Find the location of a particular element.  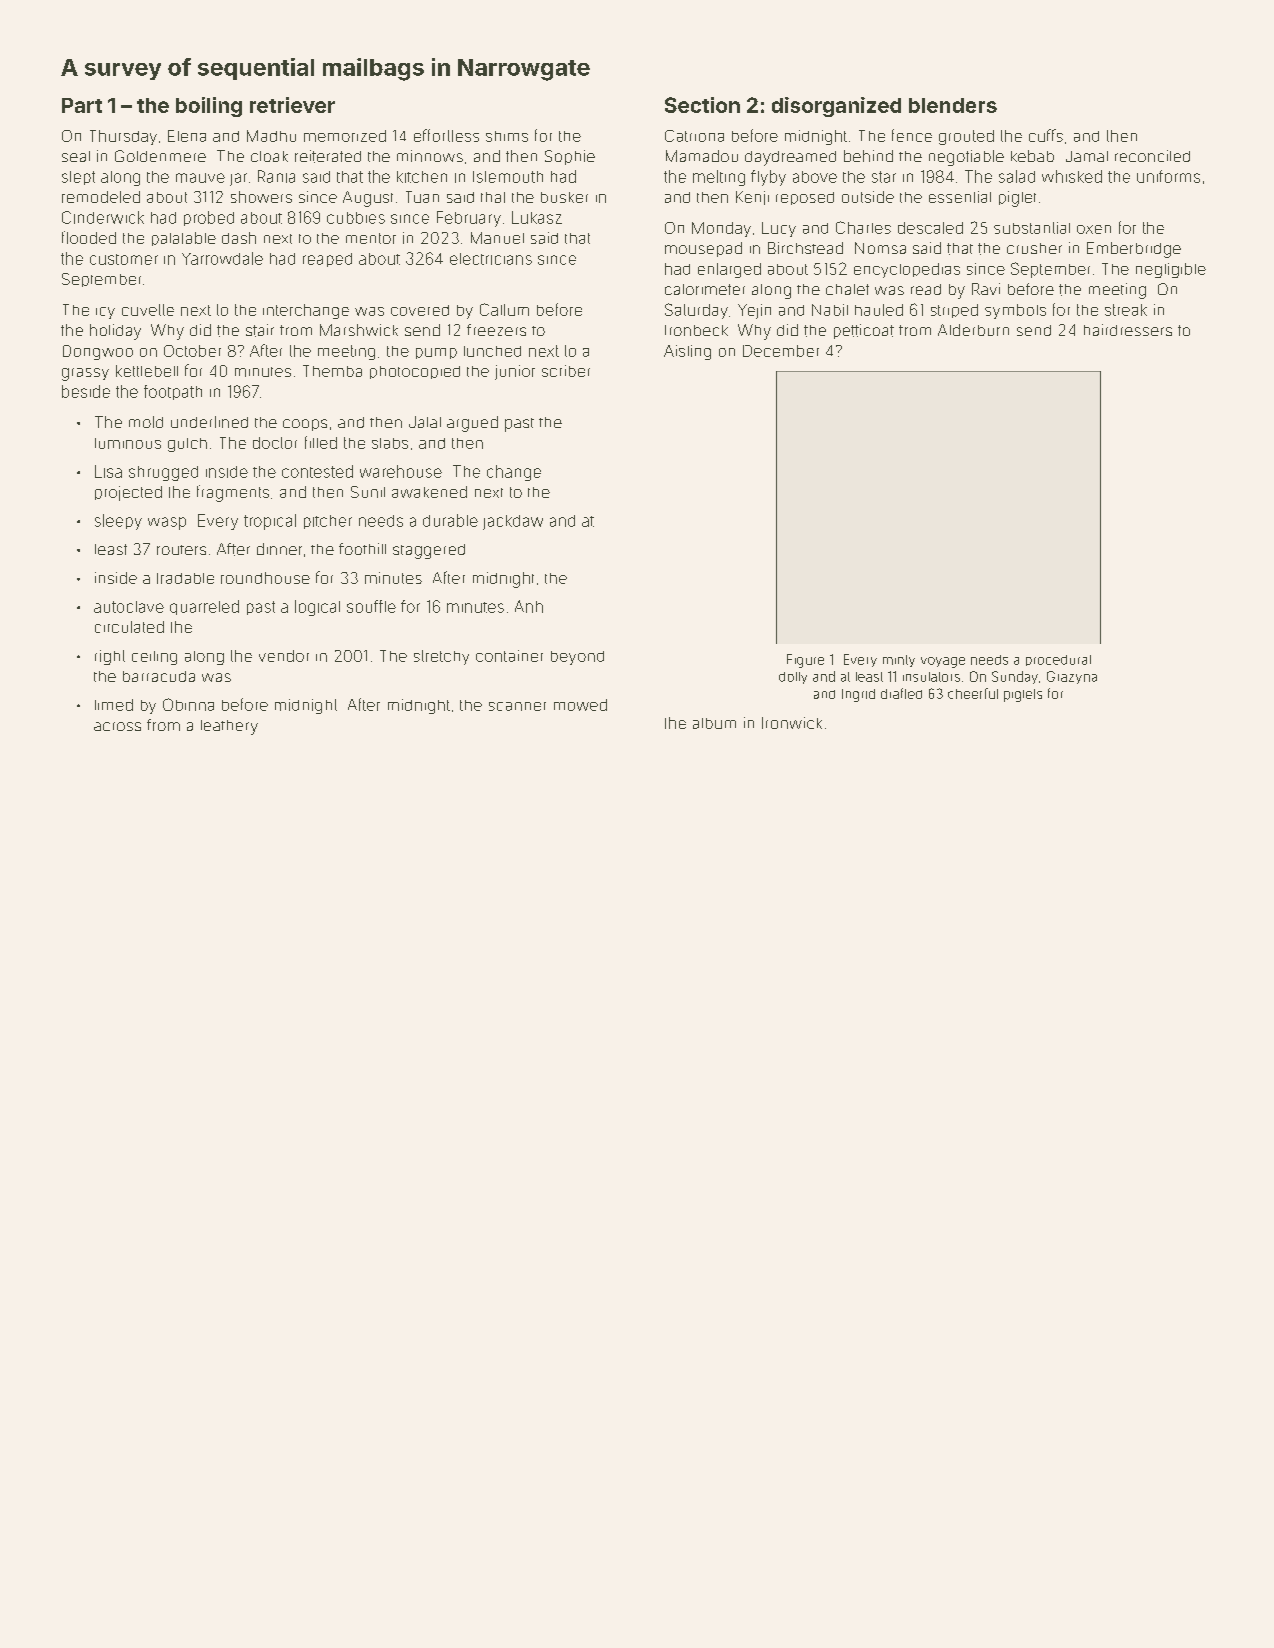

Themba is located at coordinates (332, 371).
